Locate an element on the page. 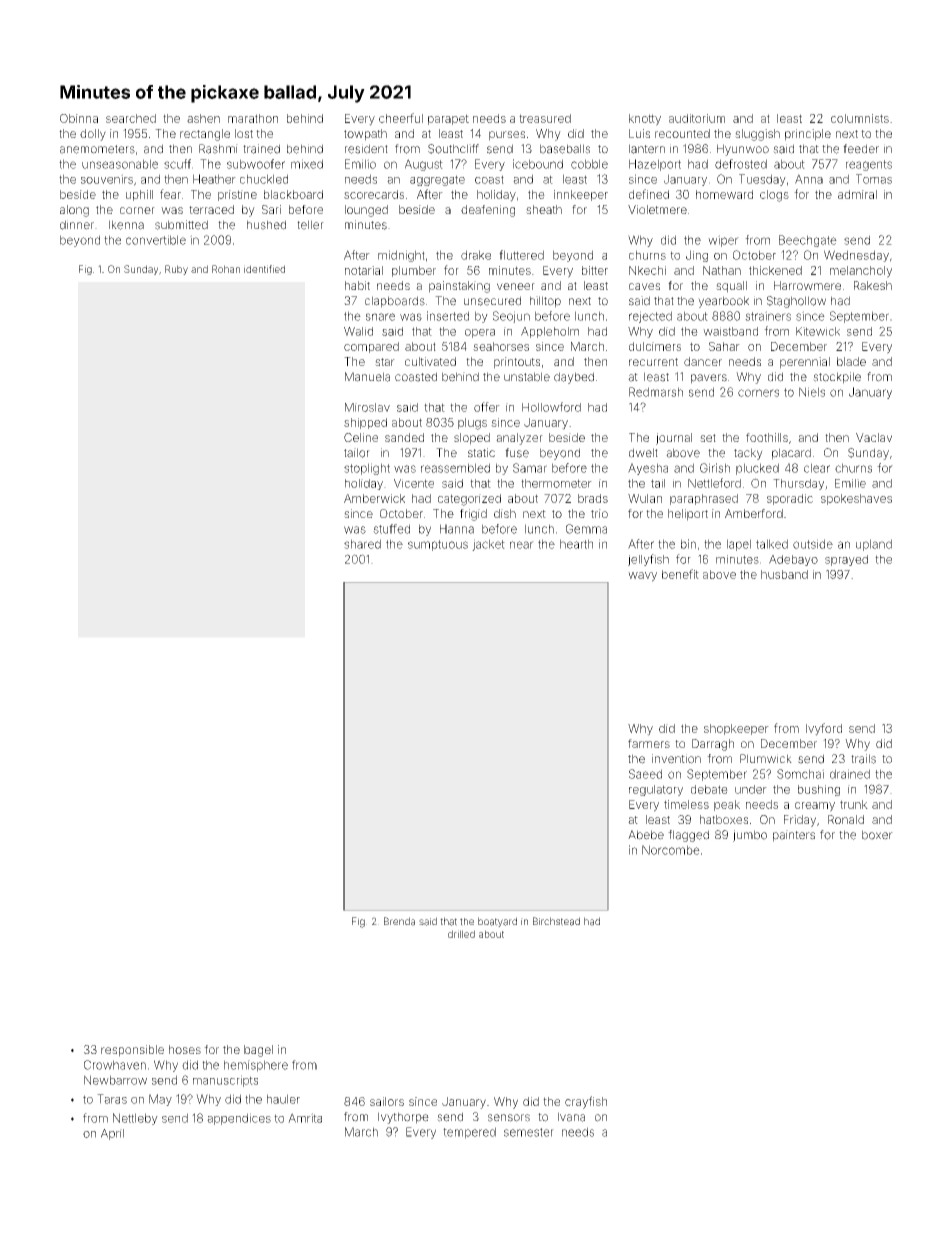 Image resolution: width=952 pixels, height=1233 pixels. Brenda is located at coordinates (399, 921).
